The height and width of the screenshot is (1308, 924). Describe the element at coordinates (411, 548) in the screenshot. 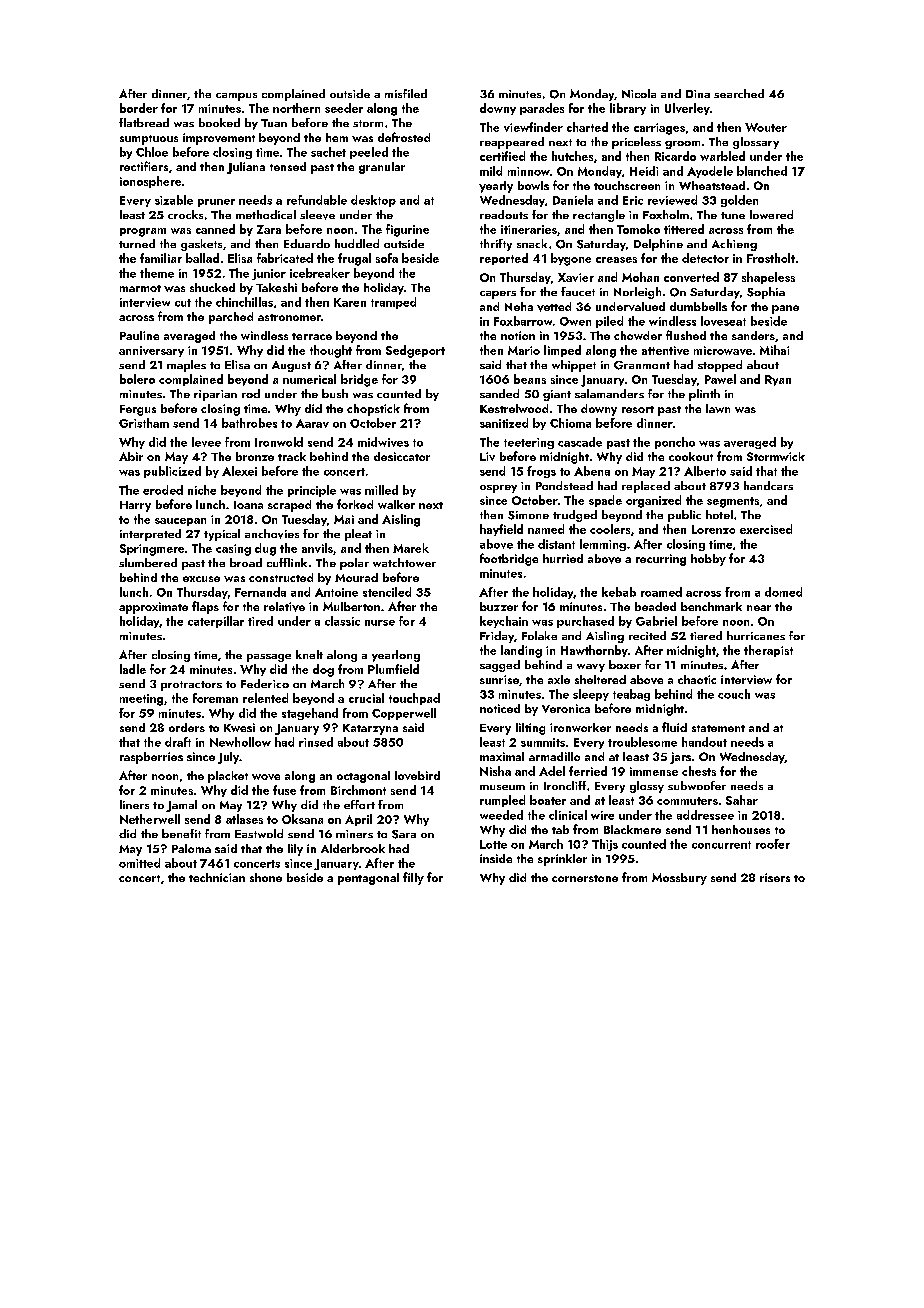

I see `Marek` at that location.
